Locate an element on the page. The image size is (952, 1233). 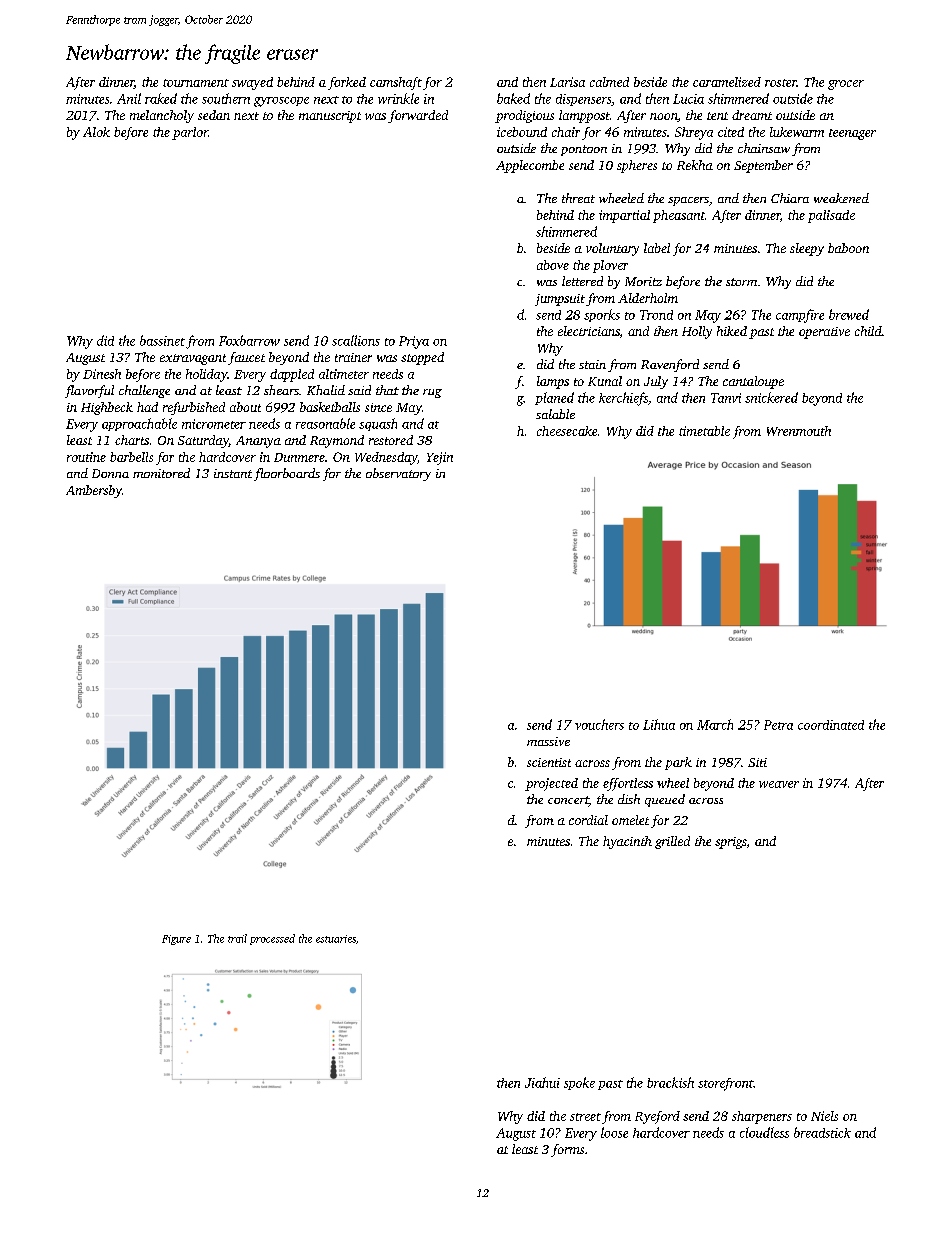
weaver is located at coordinates (779, 784).
